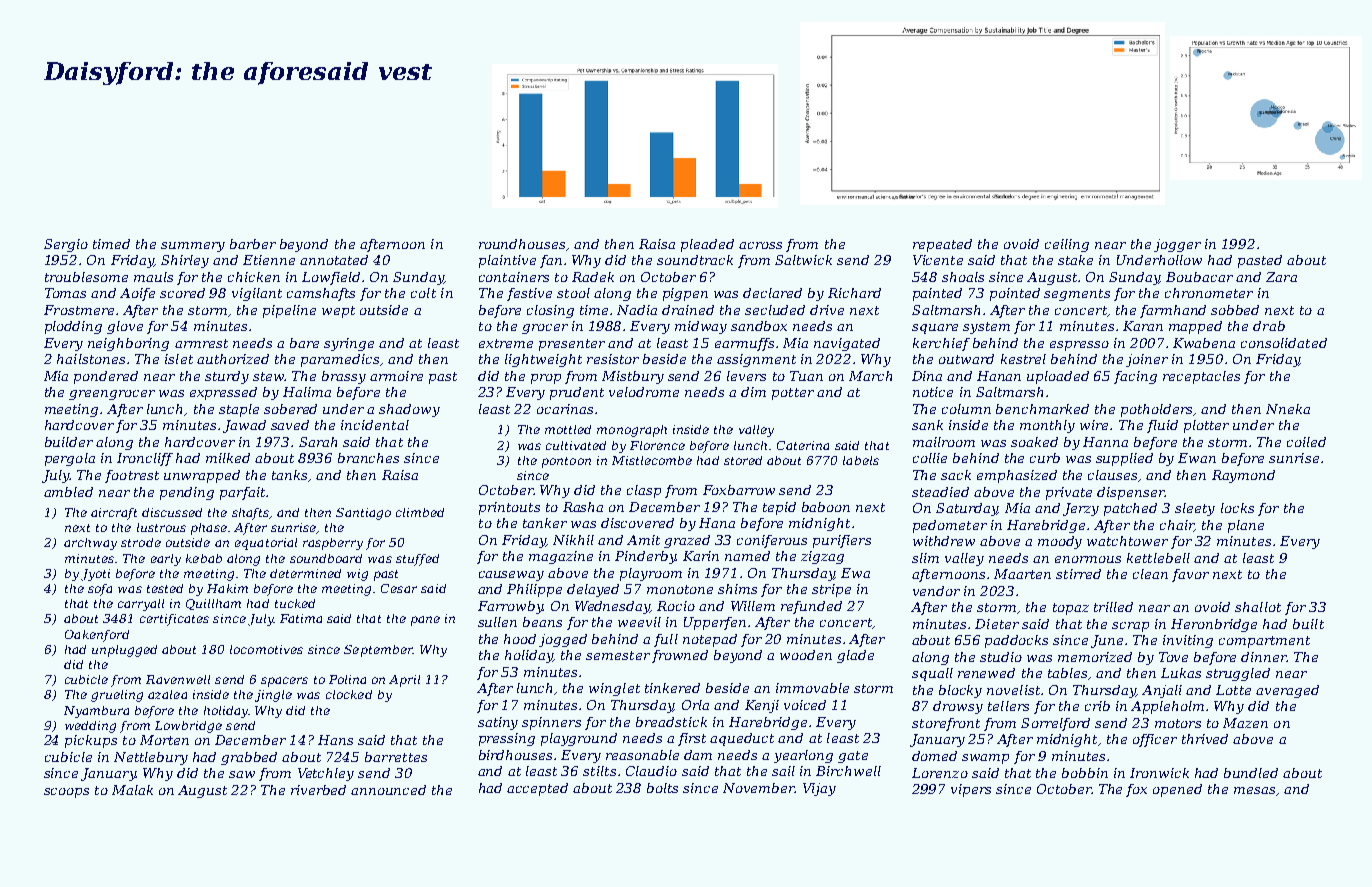 Image resolution: width=1372 pixels, height=887 pixels. What do you see at coordinates (940, 492) in the screenshot?
I see `steadied` at bounding box center [940, 492].
